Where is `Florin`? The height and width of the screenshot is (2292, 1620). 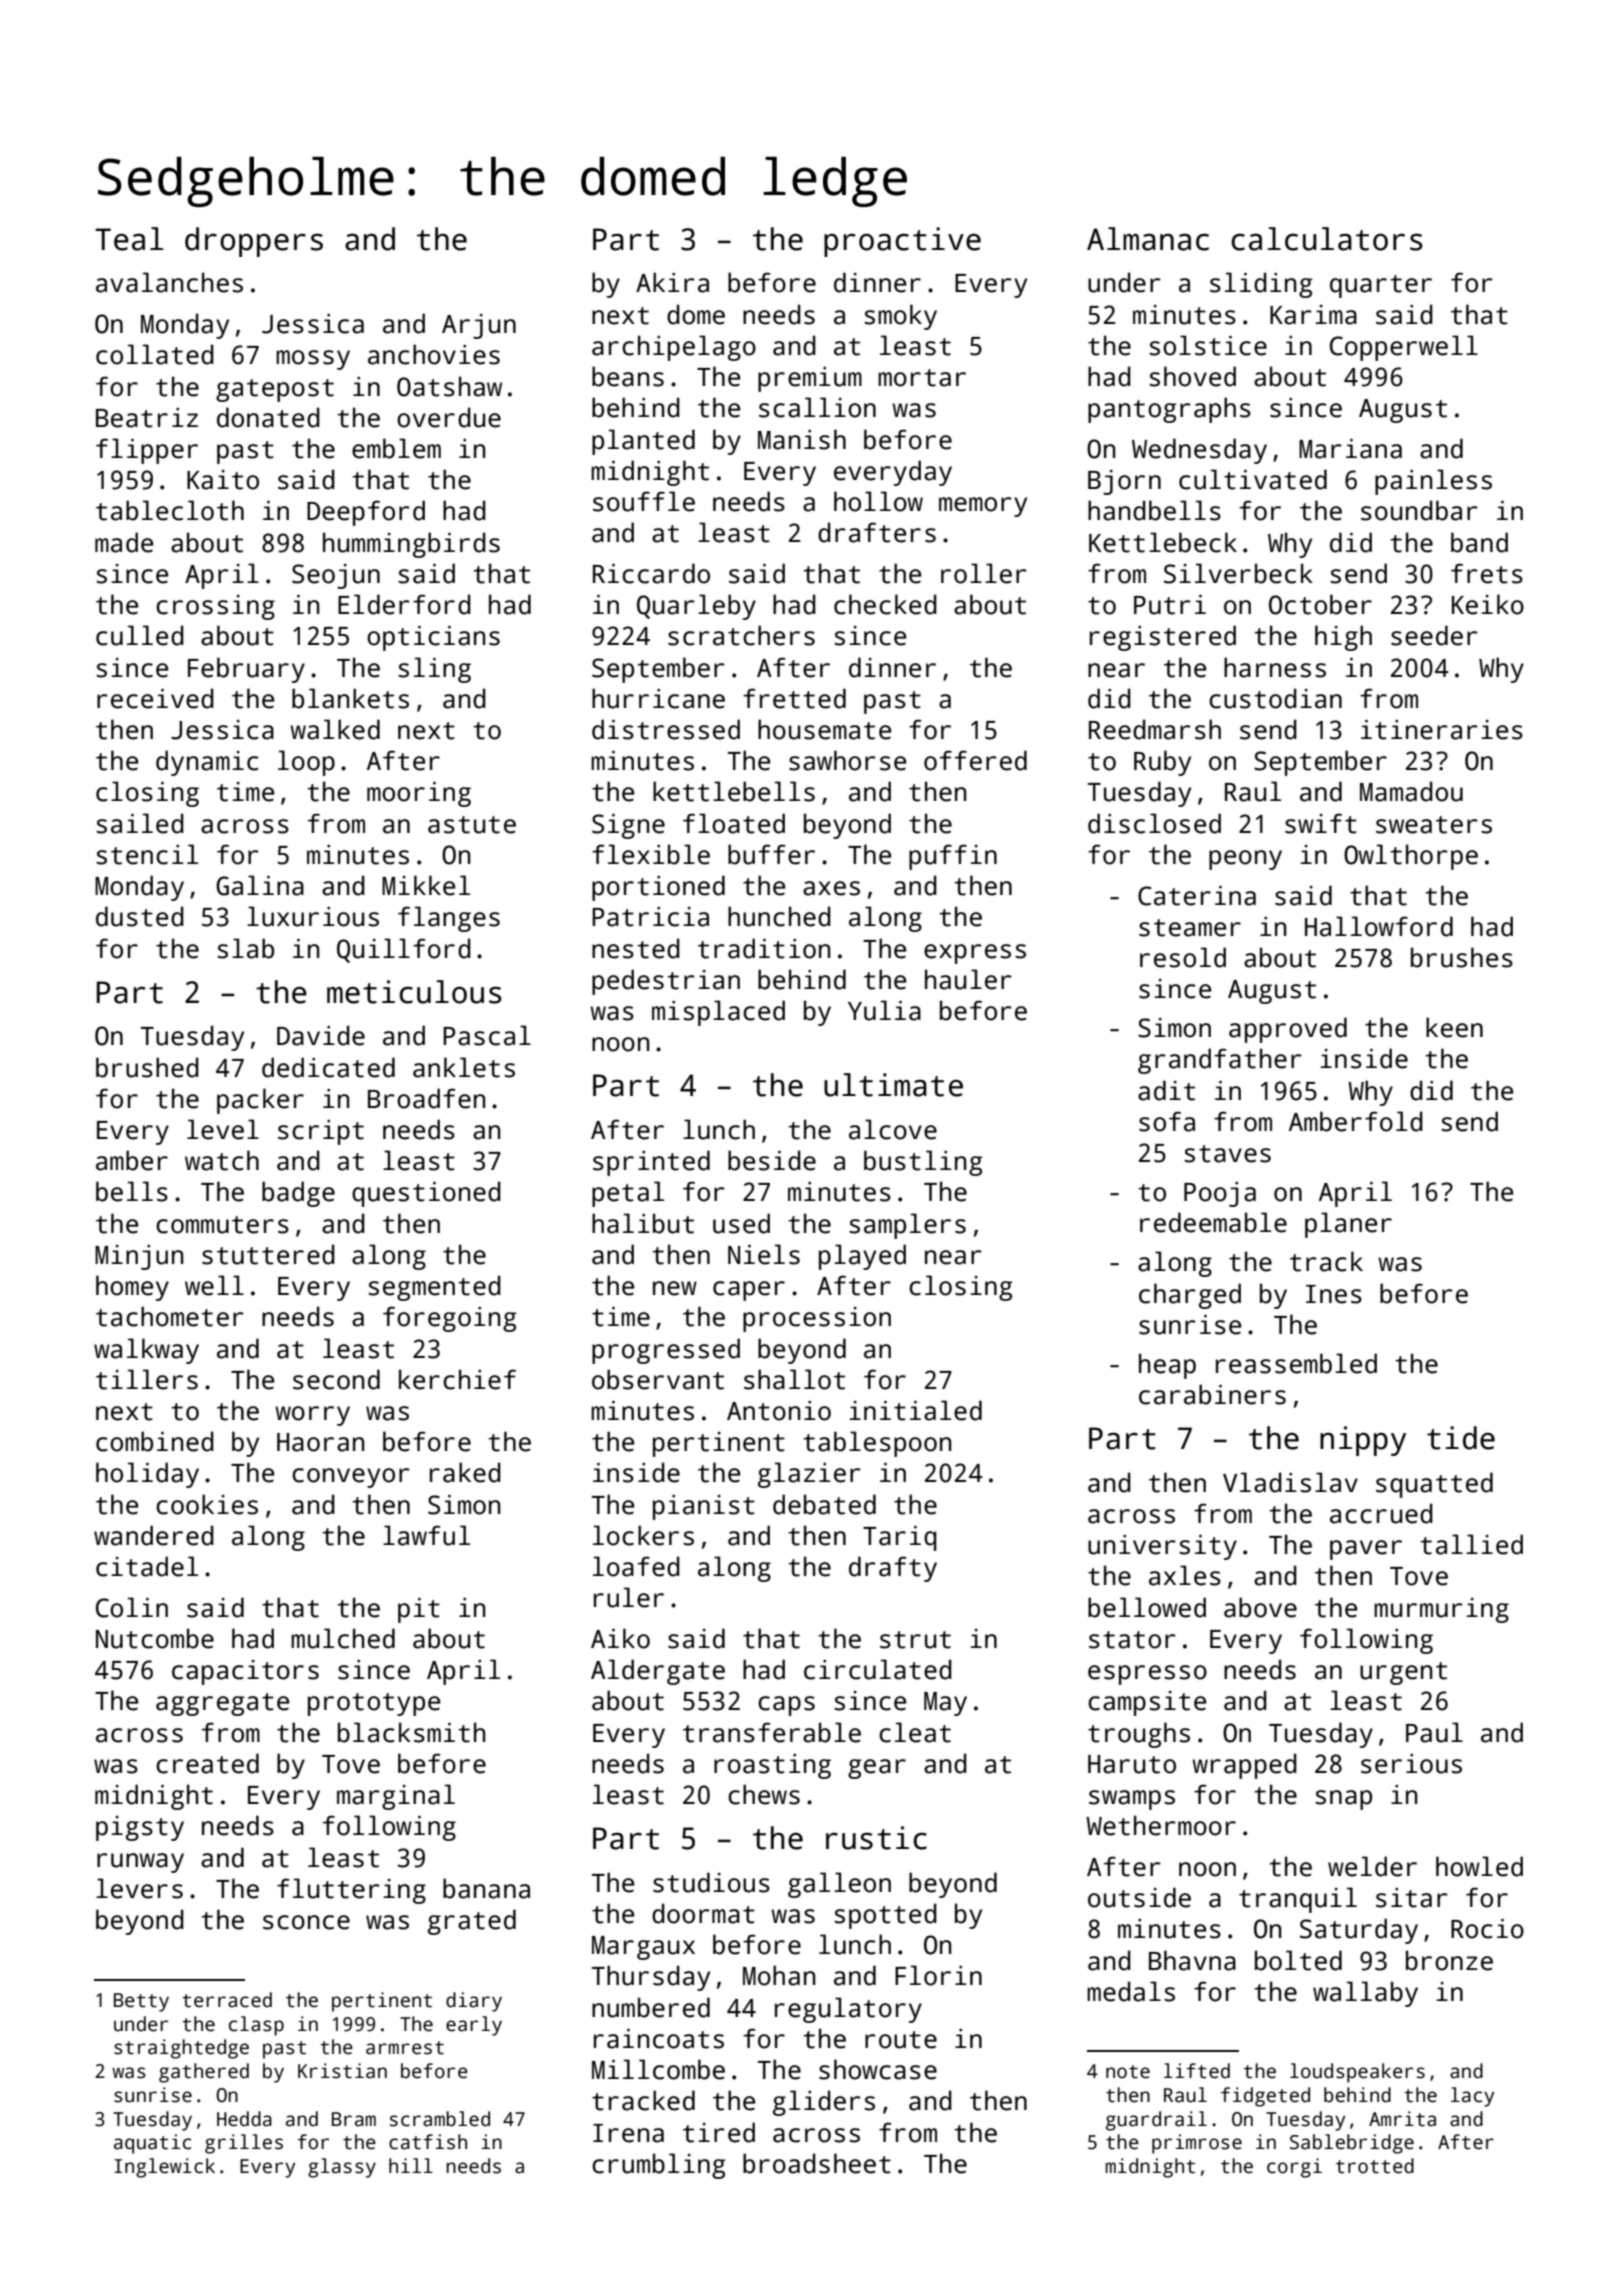
Florin is located at coordinates (938, 1975).
